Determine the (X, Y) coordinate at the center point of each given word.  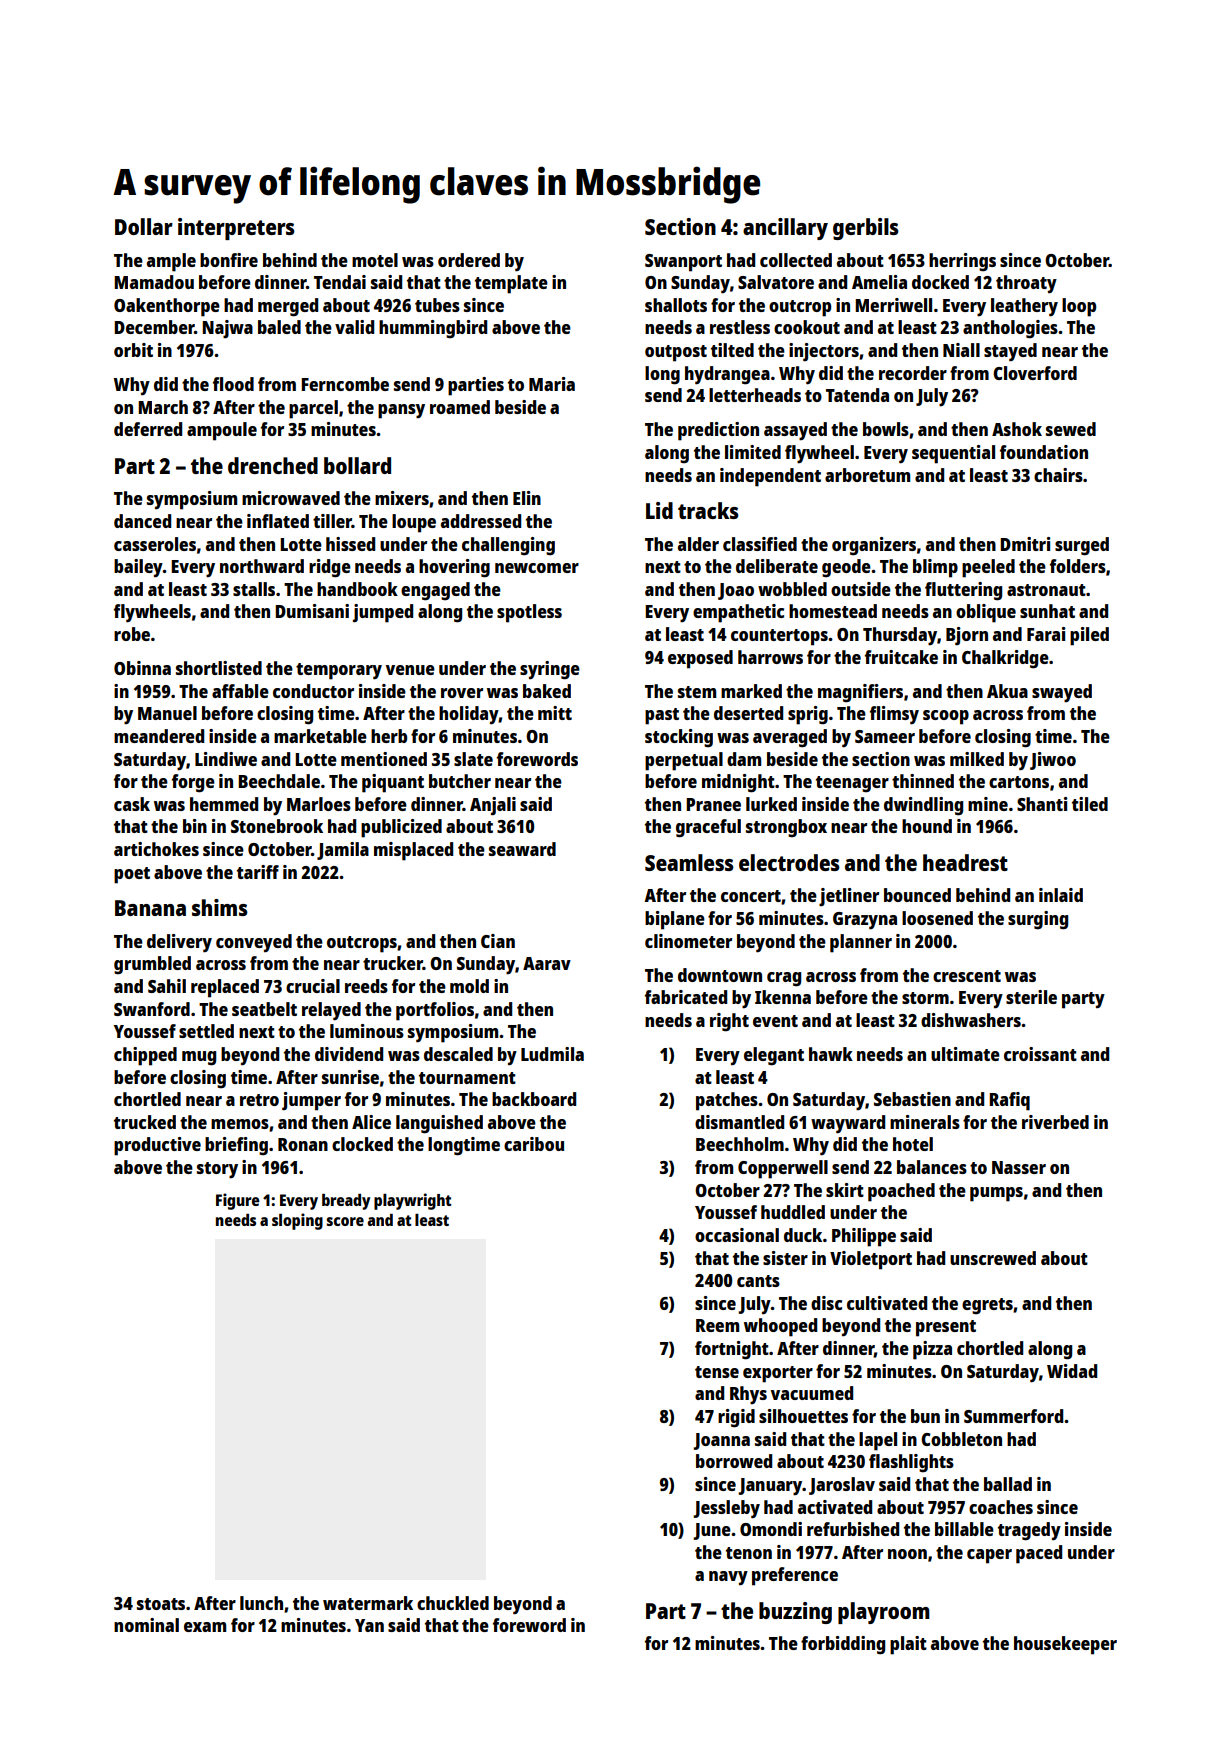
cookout (807, 327)
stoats (161, 1604)
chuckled (453, 1603)
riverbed (1055, 1122)
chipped (145, 1056)
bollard (357, 465)
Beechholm (740, 1144)
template (511, 284)
